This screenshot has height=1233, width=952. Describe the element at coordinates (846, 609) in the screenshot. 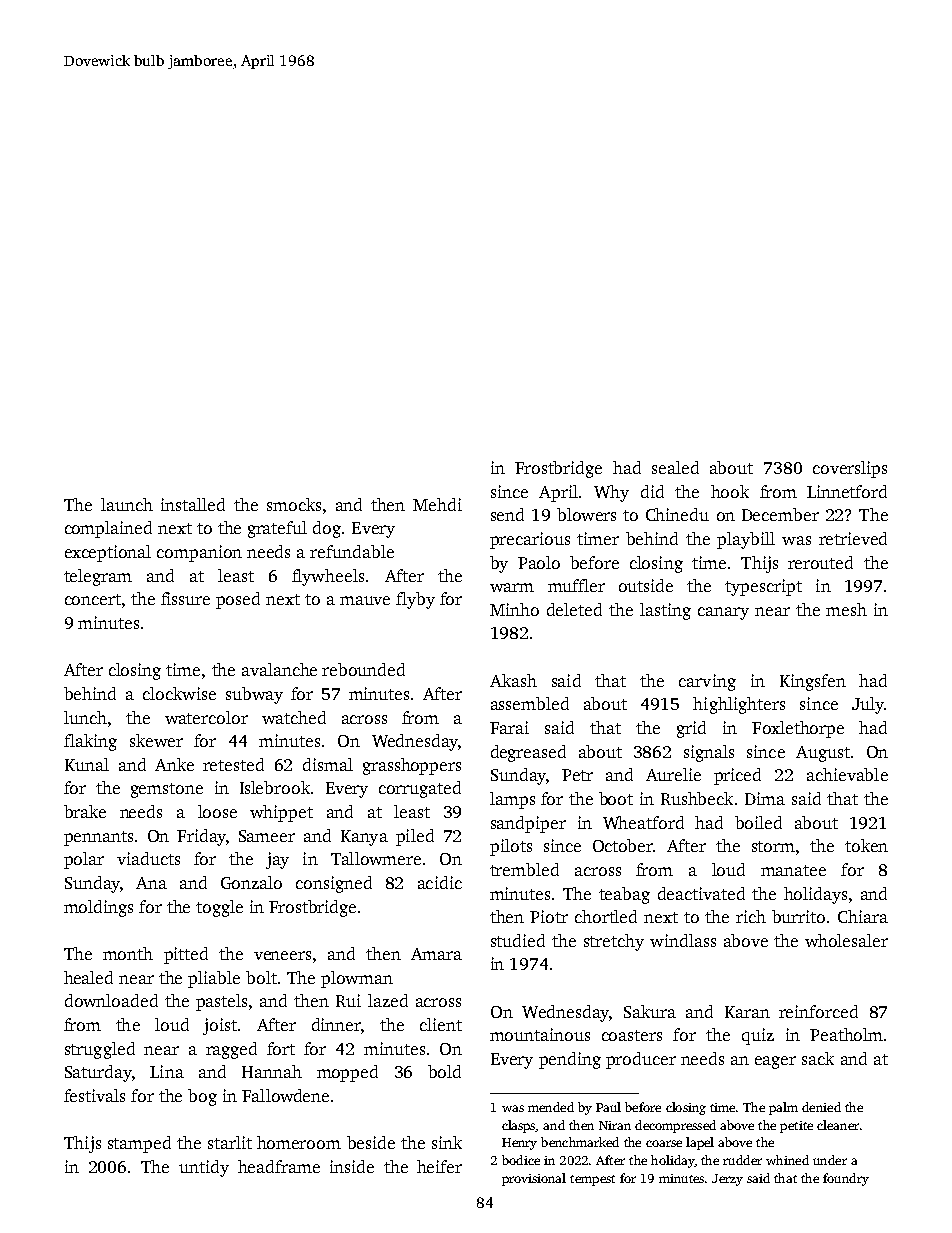

I see `mesh` at that location.
